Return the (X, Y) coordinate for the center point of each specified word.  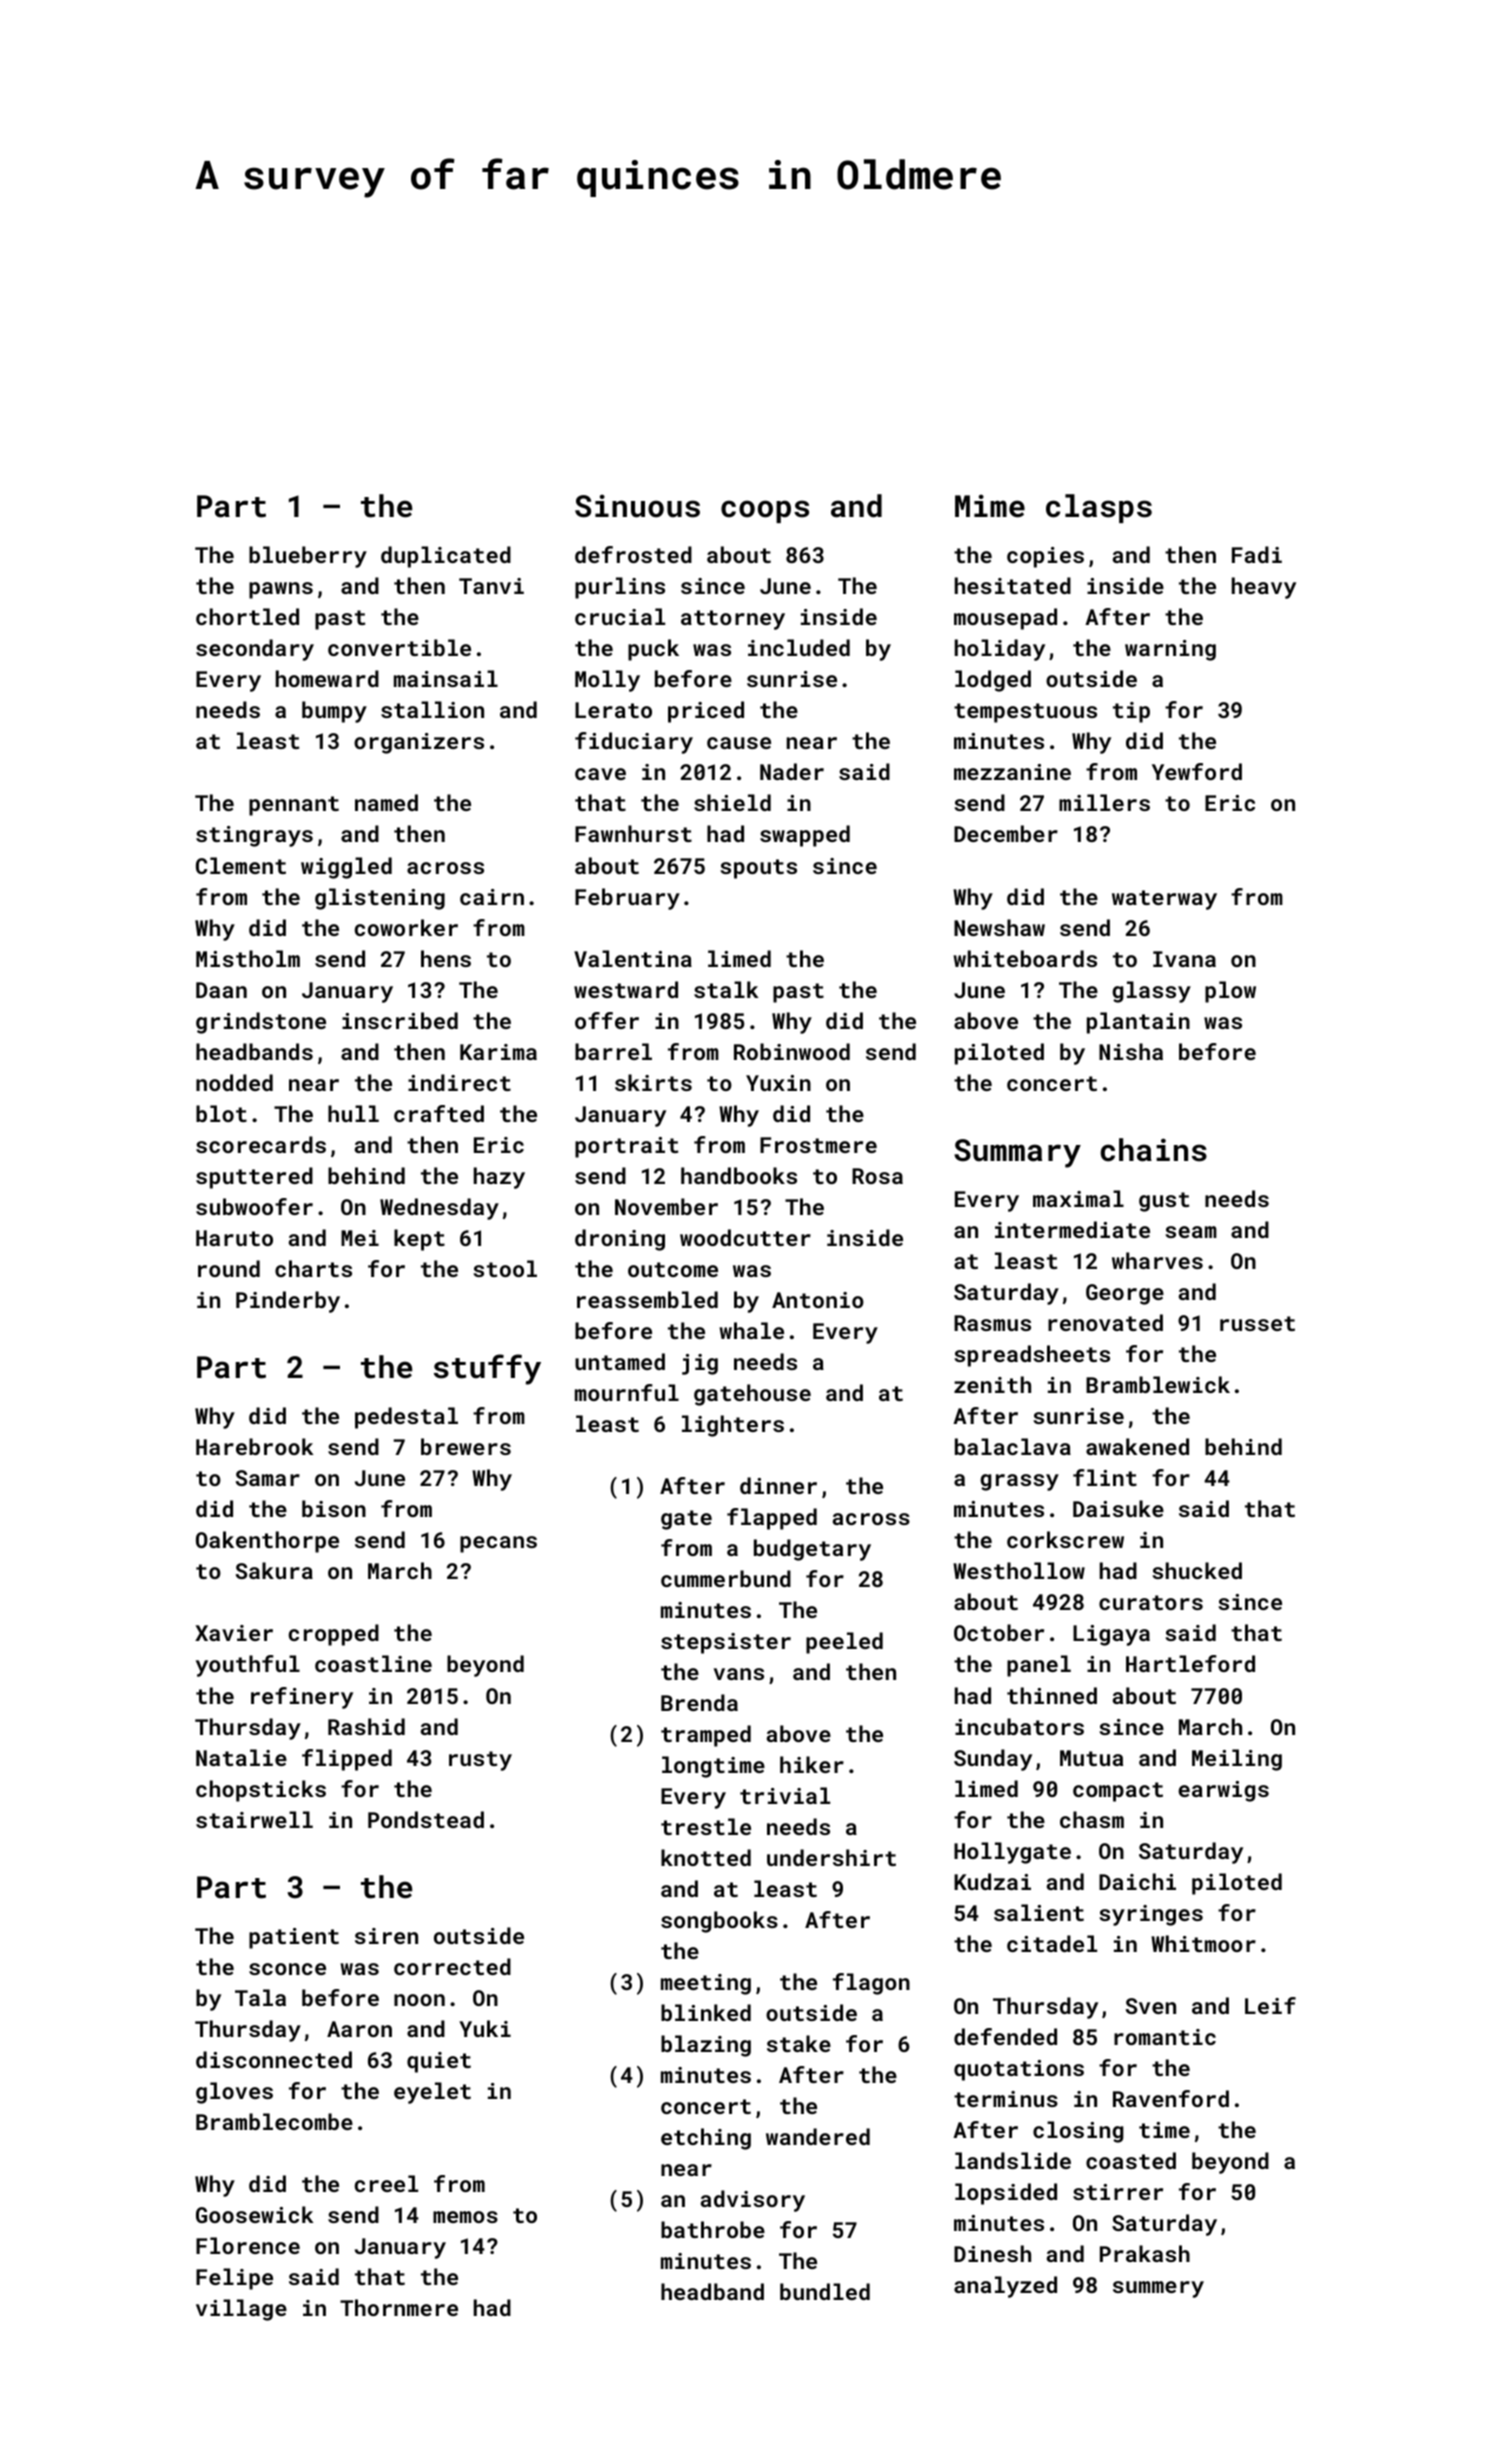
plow (1230, 992)
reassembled (647, 1299)
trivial (785, 1795)
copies (1045, 557)
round (229, 1268)
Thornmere (399, 2307)
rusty (480, 1761)
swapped (805, 836)
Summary (1017, 1153)
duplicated (446, 557)
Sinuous (637, 506)
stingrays (254, 836)
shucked (1197, 1570)
